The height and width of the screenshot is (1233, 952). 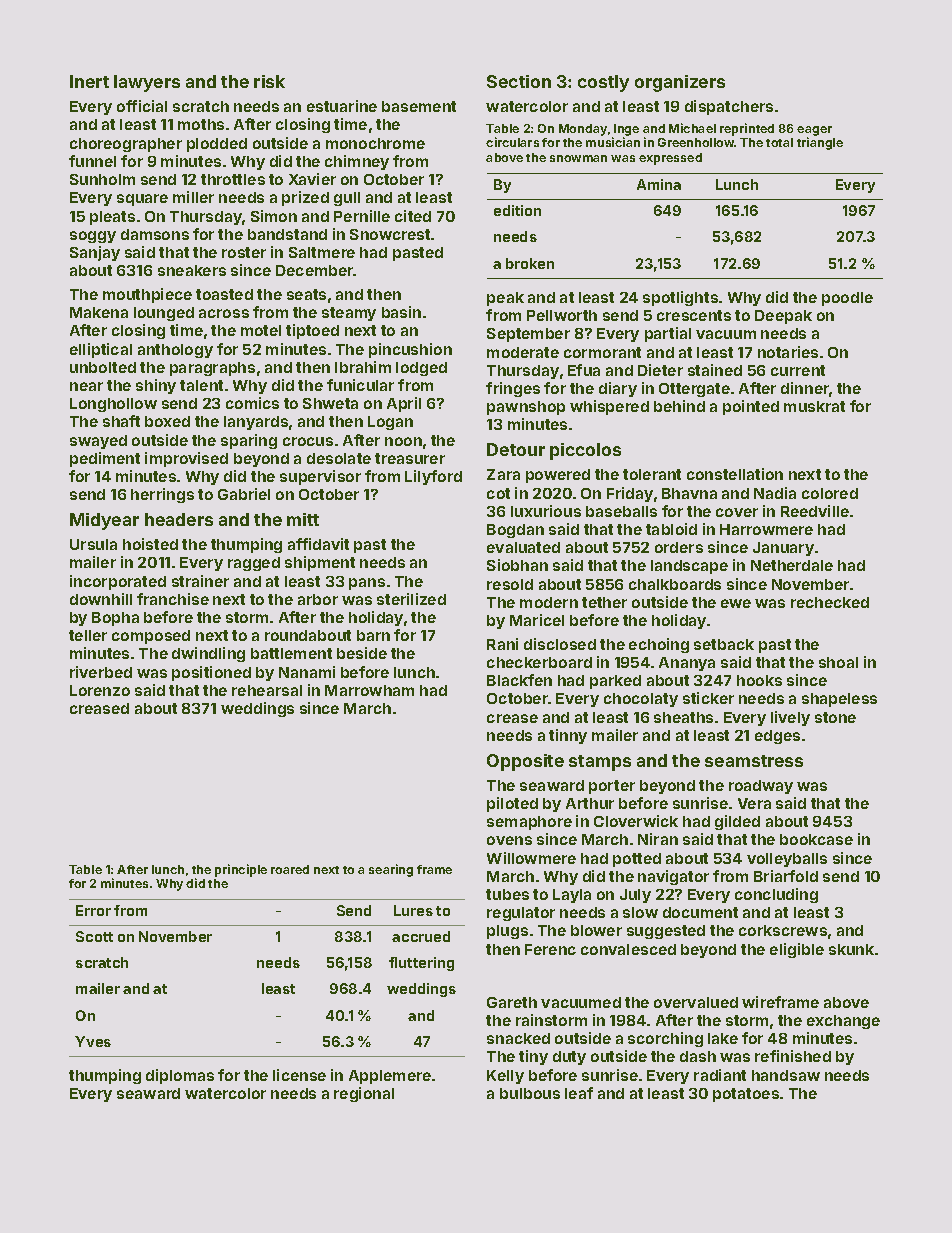 I want to click on costly, so click(x=603, y=83).
